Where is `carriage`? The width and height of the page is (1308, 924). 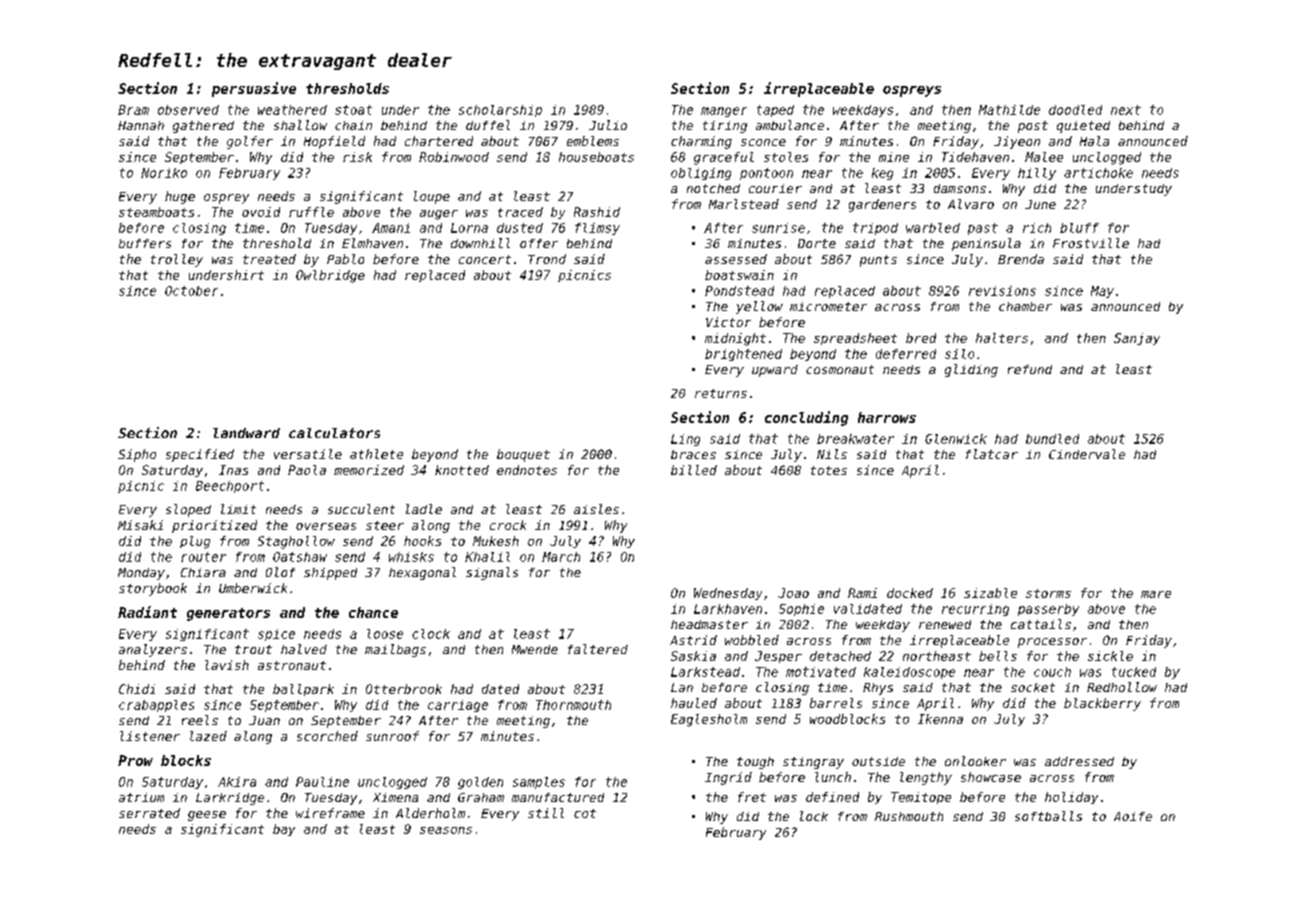
carriage is located at coordinates (458, 706).
